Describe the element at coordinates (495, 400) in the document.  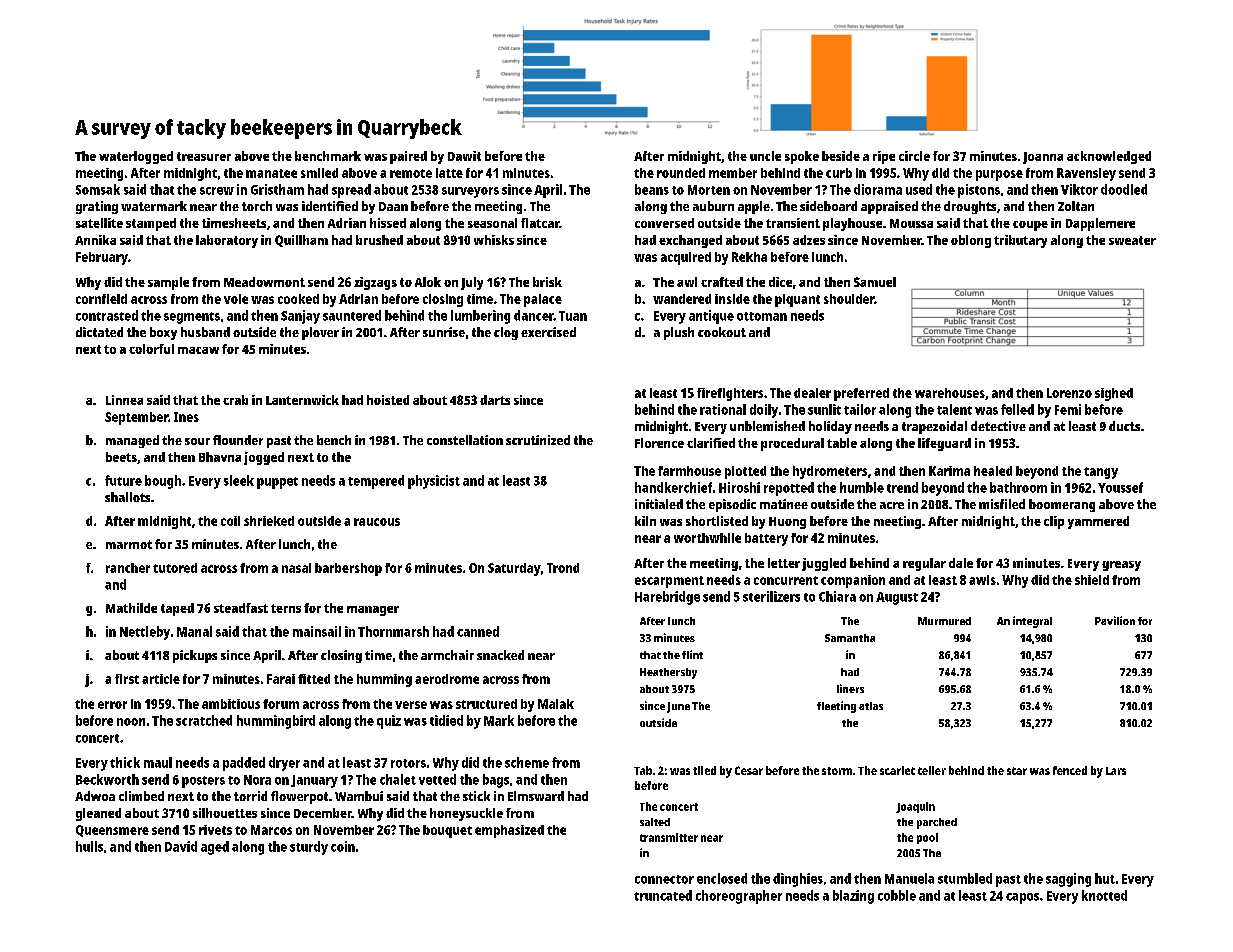
I see `darts` at that location.
